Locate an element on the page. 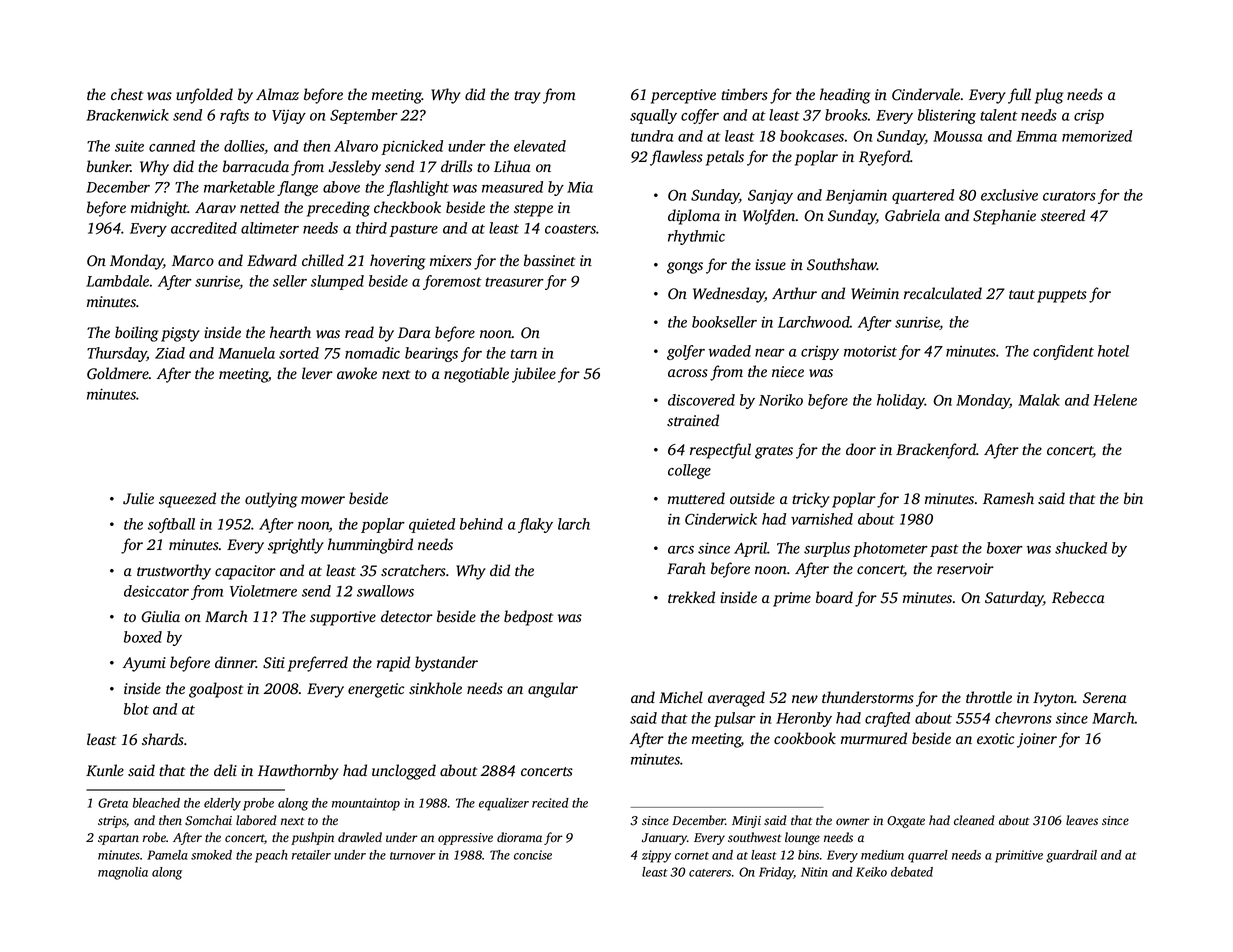  jubilee is located at coordinates (534, 375).
